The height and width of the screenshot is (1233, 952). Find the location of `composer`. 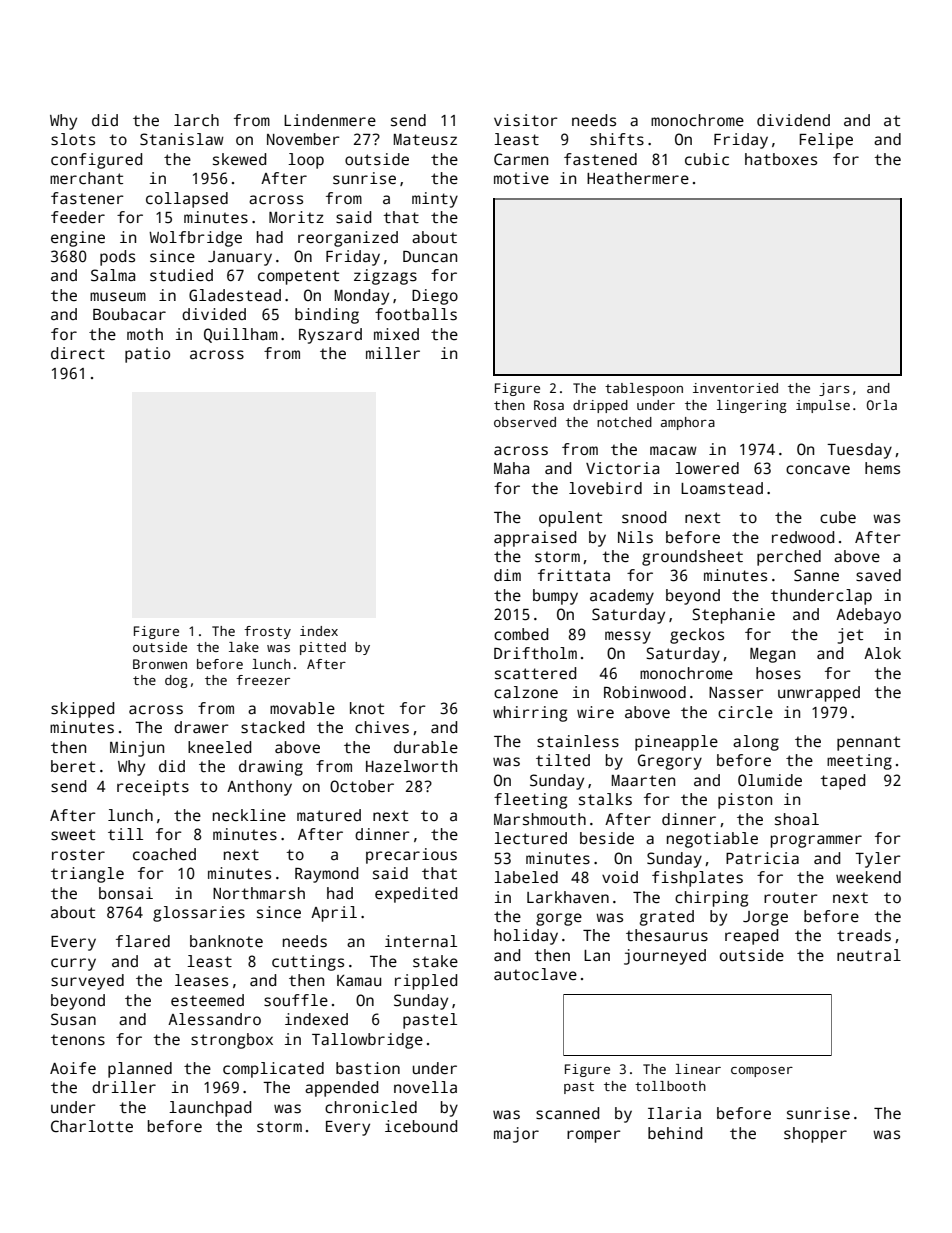

composer is located at coordinates (762, 1072).
